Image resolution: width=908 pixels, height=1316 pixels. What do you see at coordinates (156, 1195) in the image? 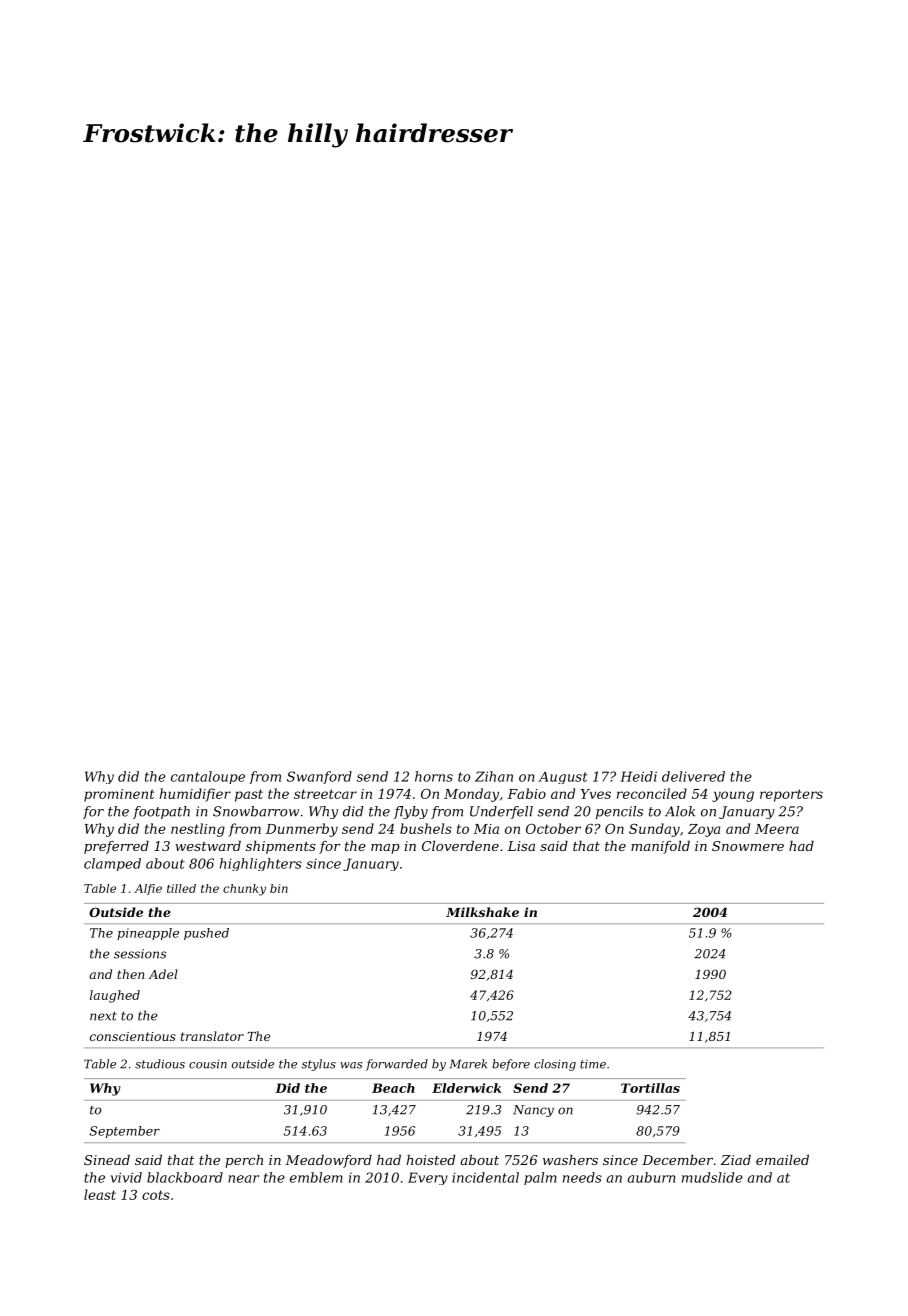
I see `cots` at bounding box center [156, 1195].
